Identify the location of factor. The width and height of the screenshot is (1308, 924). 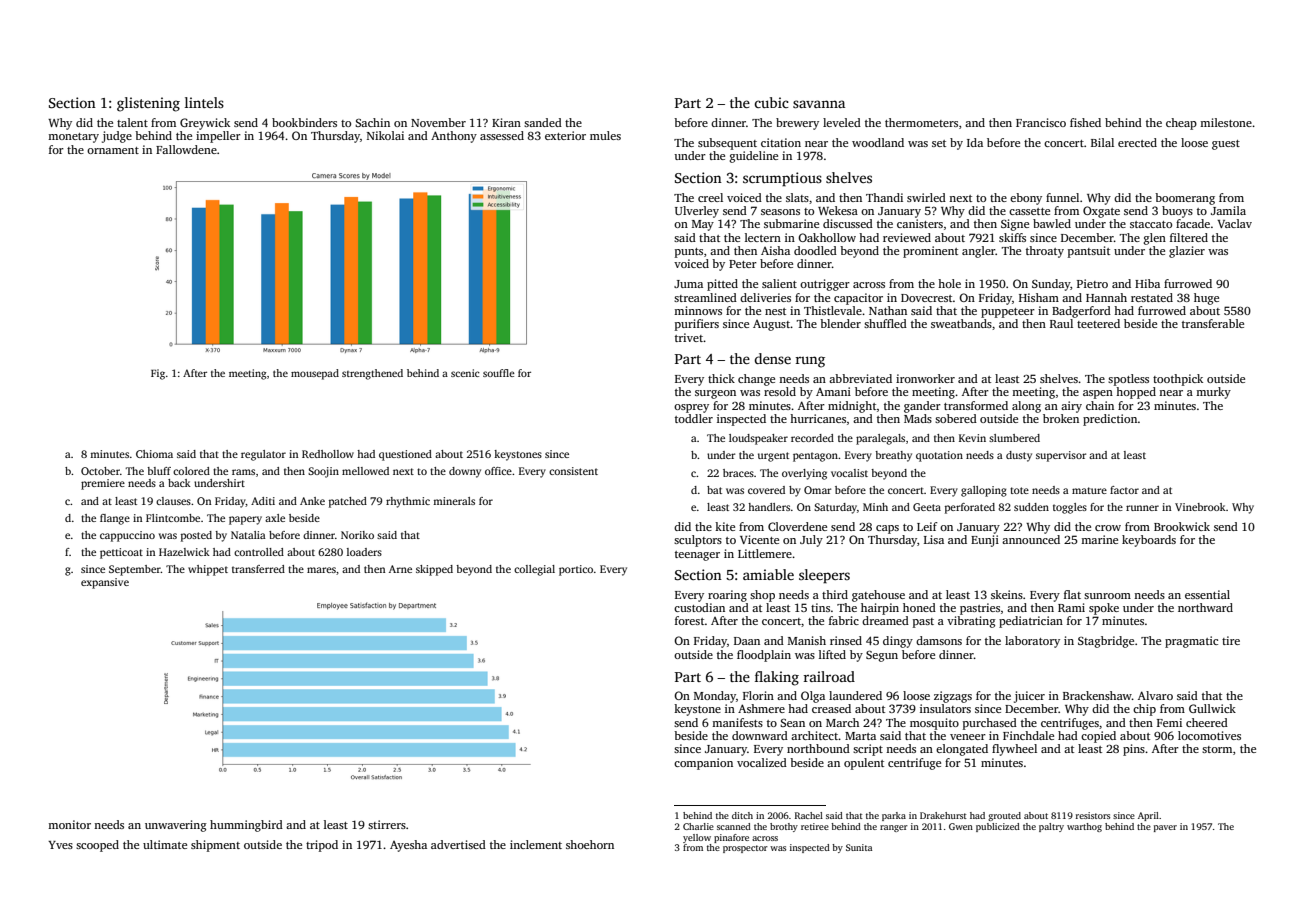
(1124, 490).
